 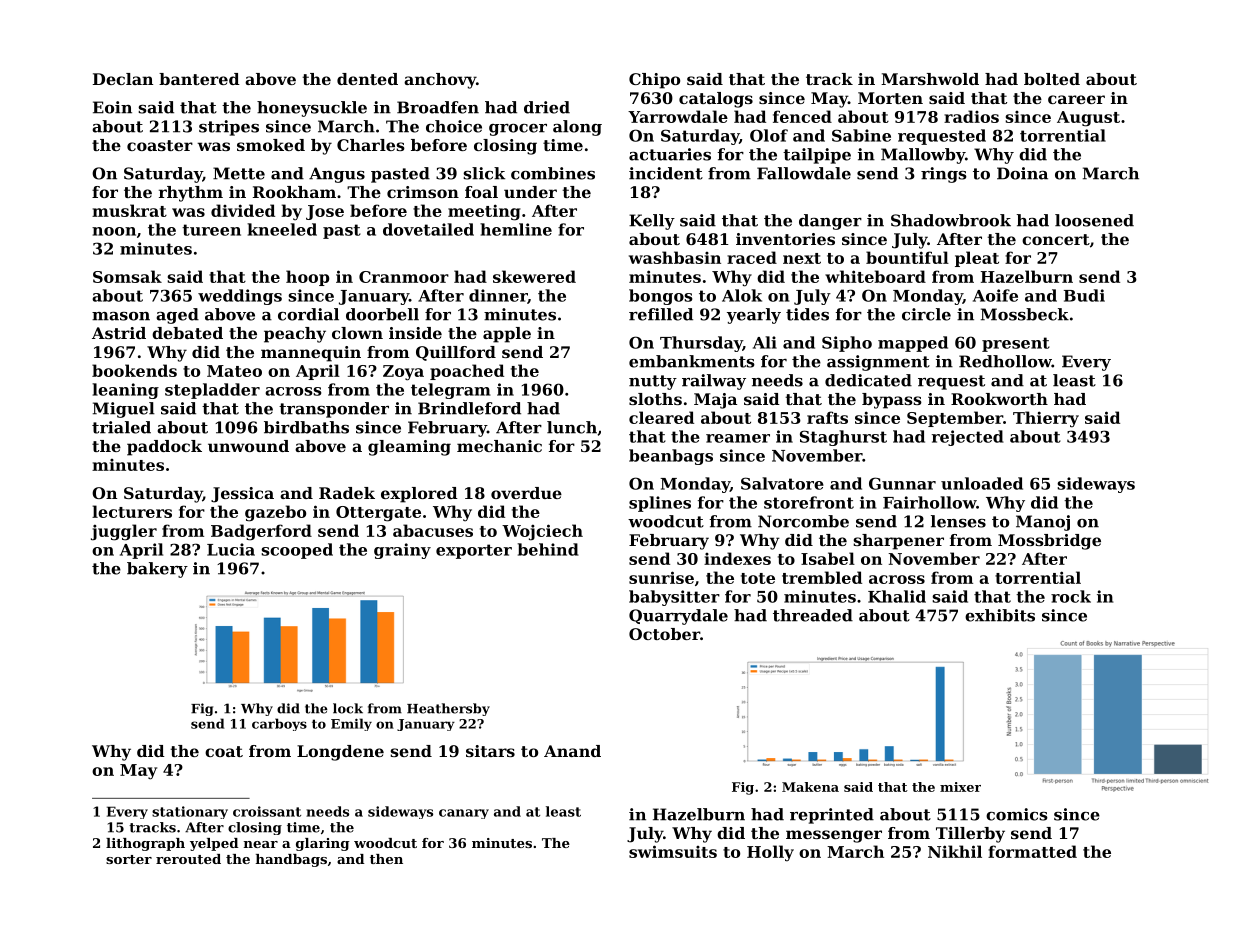 I want to click on juggler, so click(x=124, y=532).
